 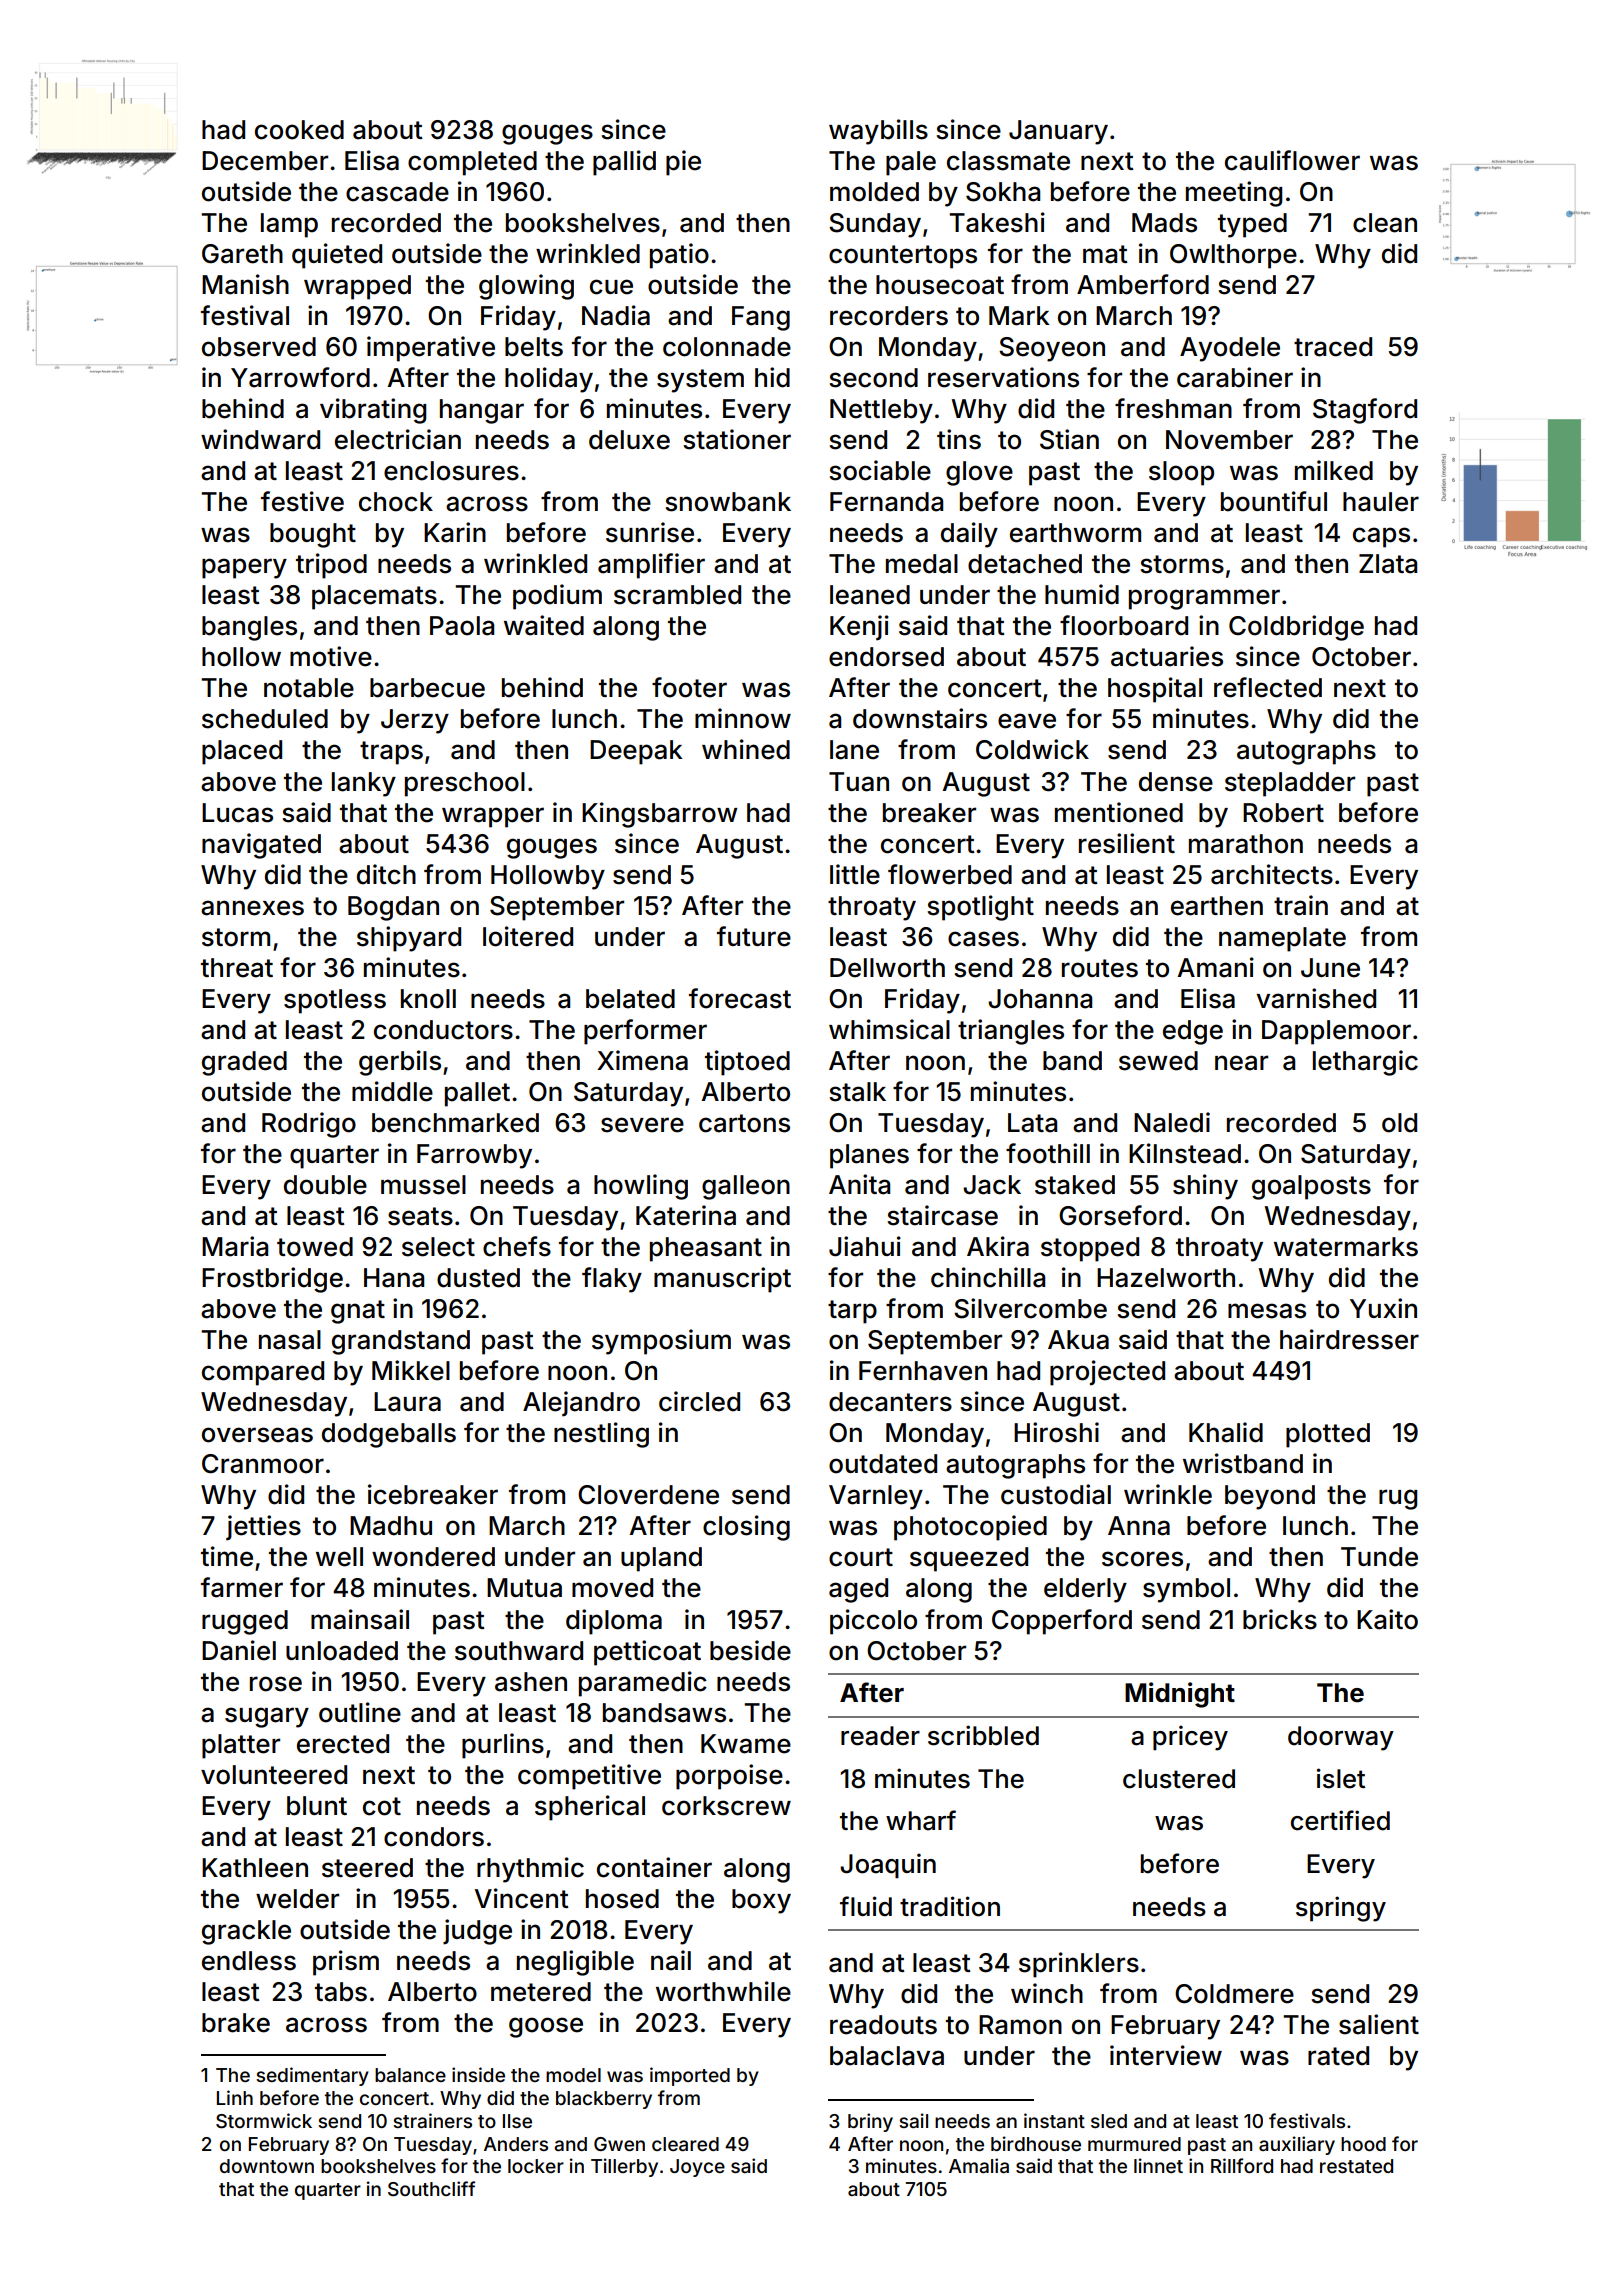 I want to click on hairdresser, so click(x=1349, y=1339).
